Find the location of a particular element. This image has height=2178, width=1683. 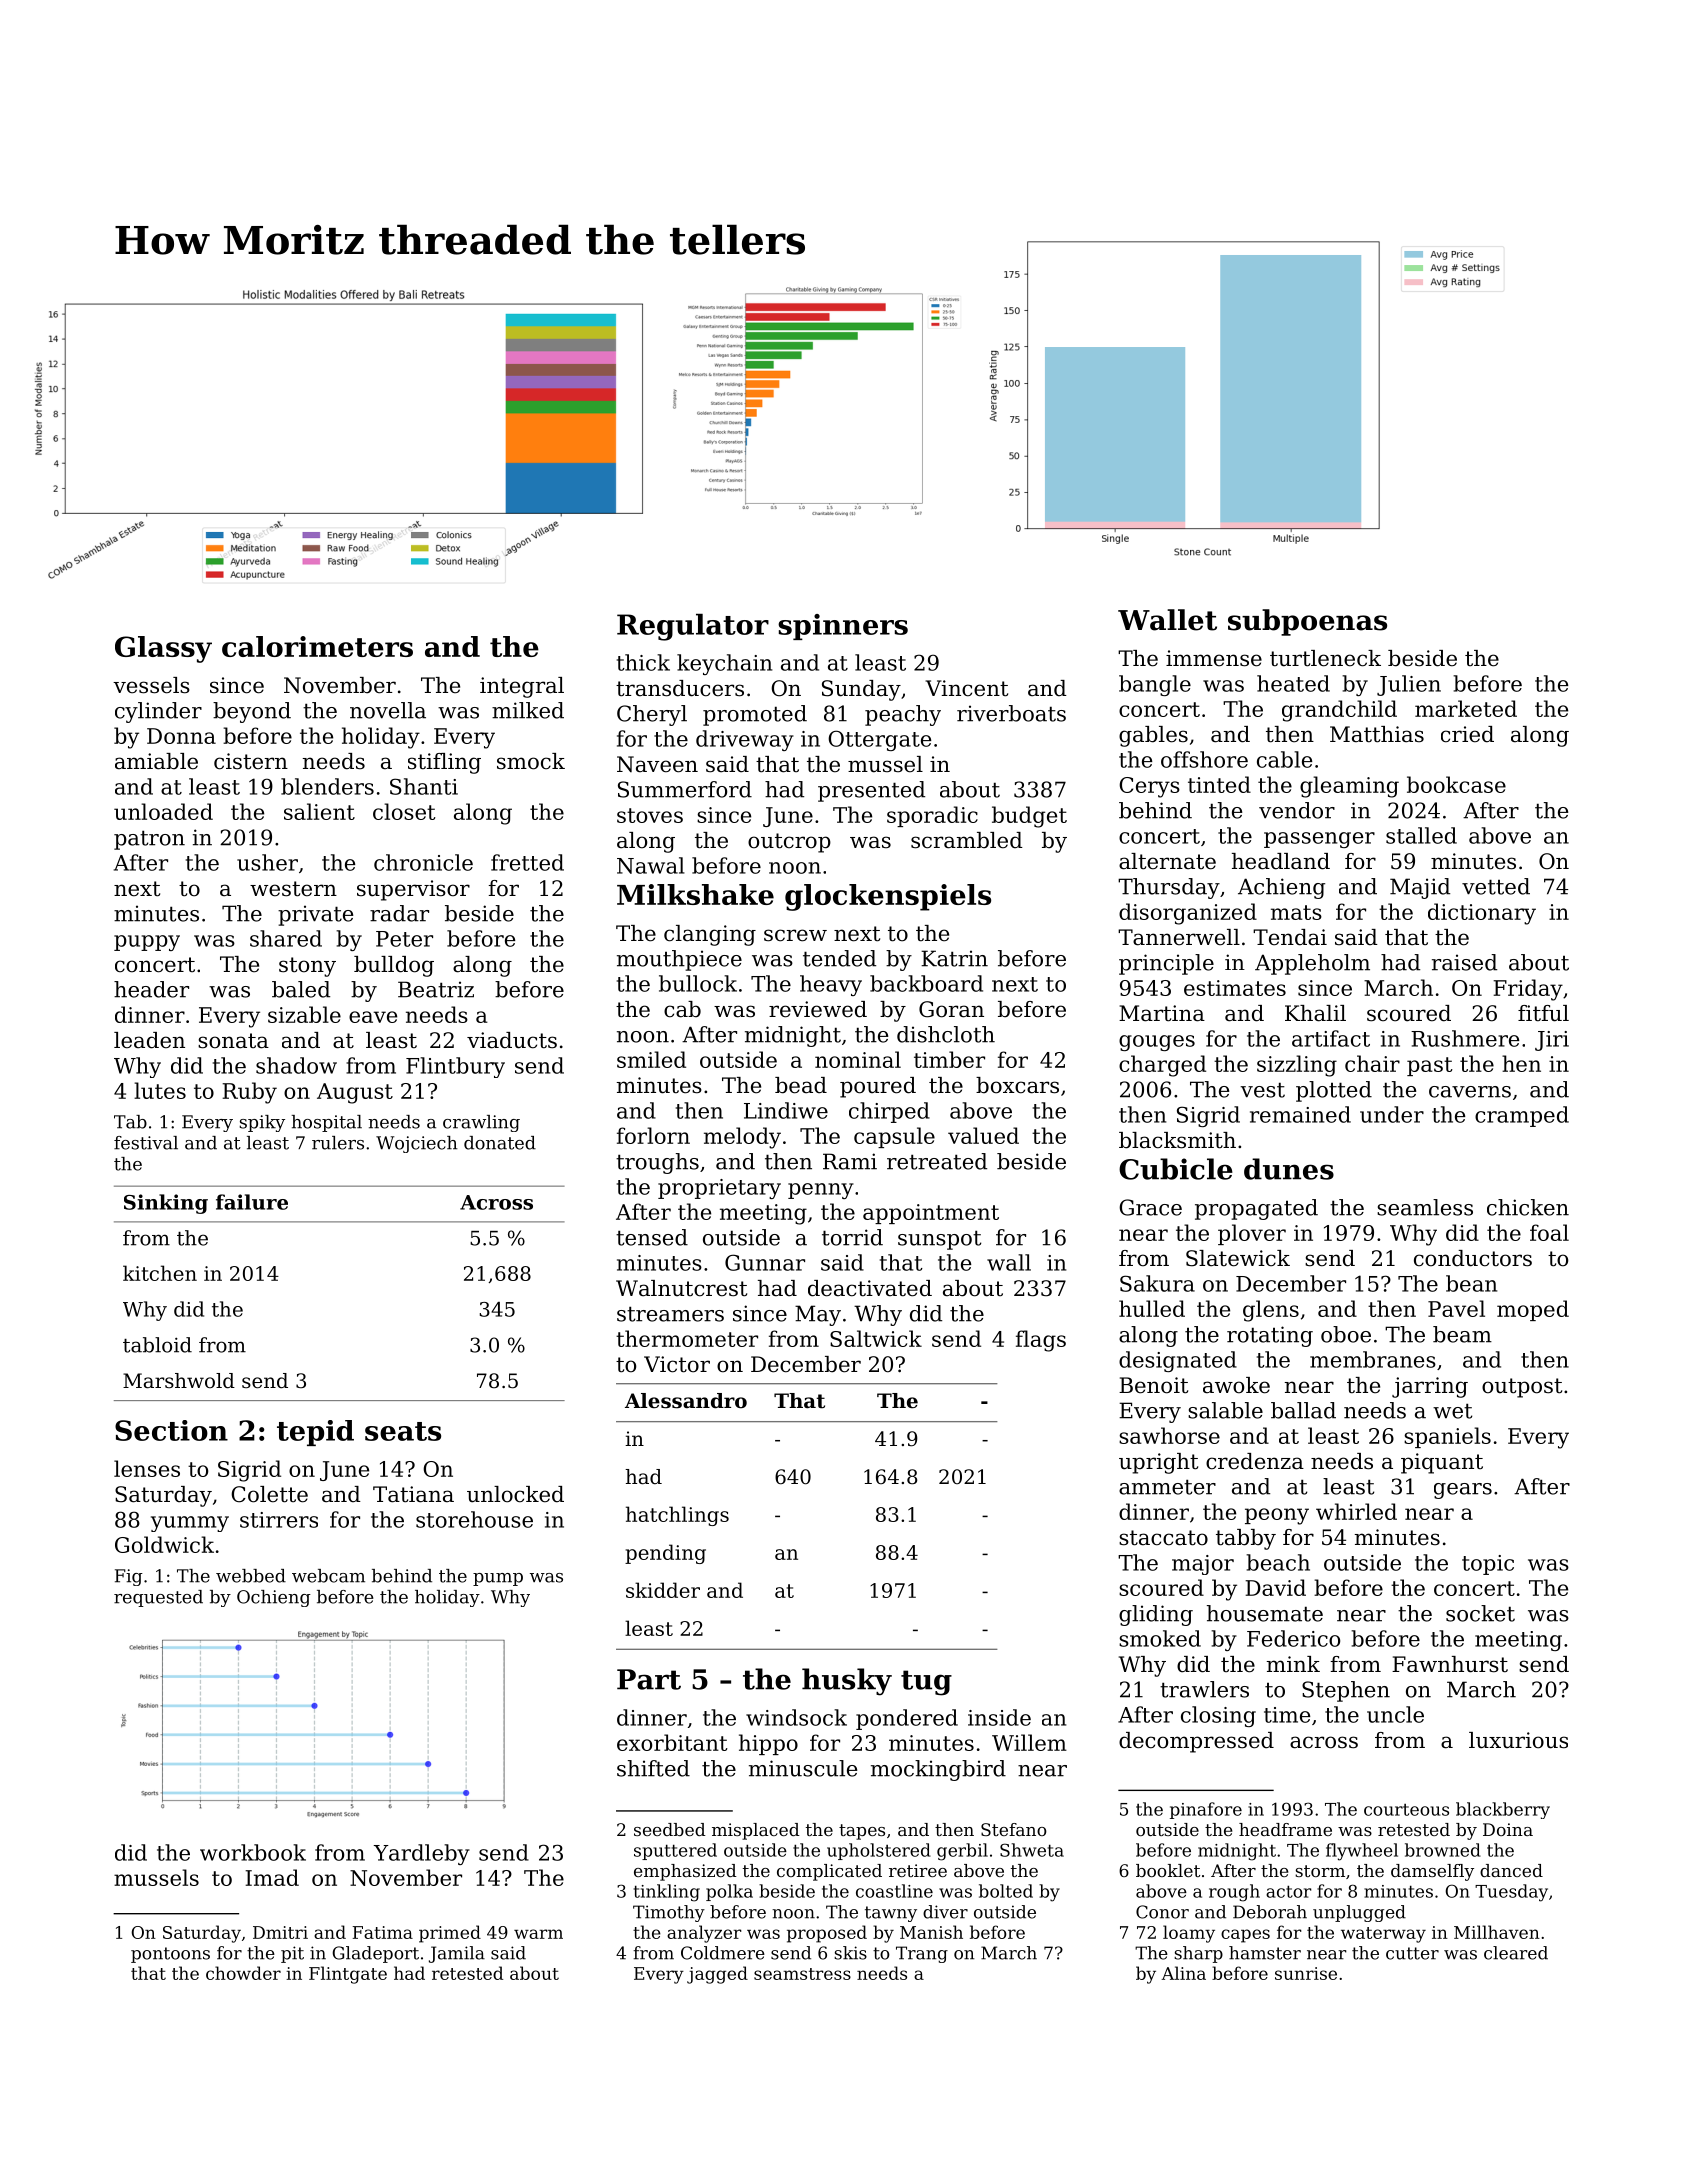

Yardleby is located at coordinates (422, 1854).
